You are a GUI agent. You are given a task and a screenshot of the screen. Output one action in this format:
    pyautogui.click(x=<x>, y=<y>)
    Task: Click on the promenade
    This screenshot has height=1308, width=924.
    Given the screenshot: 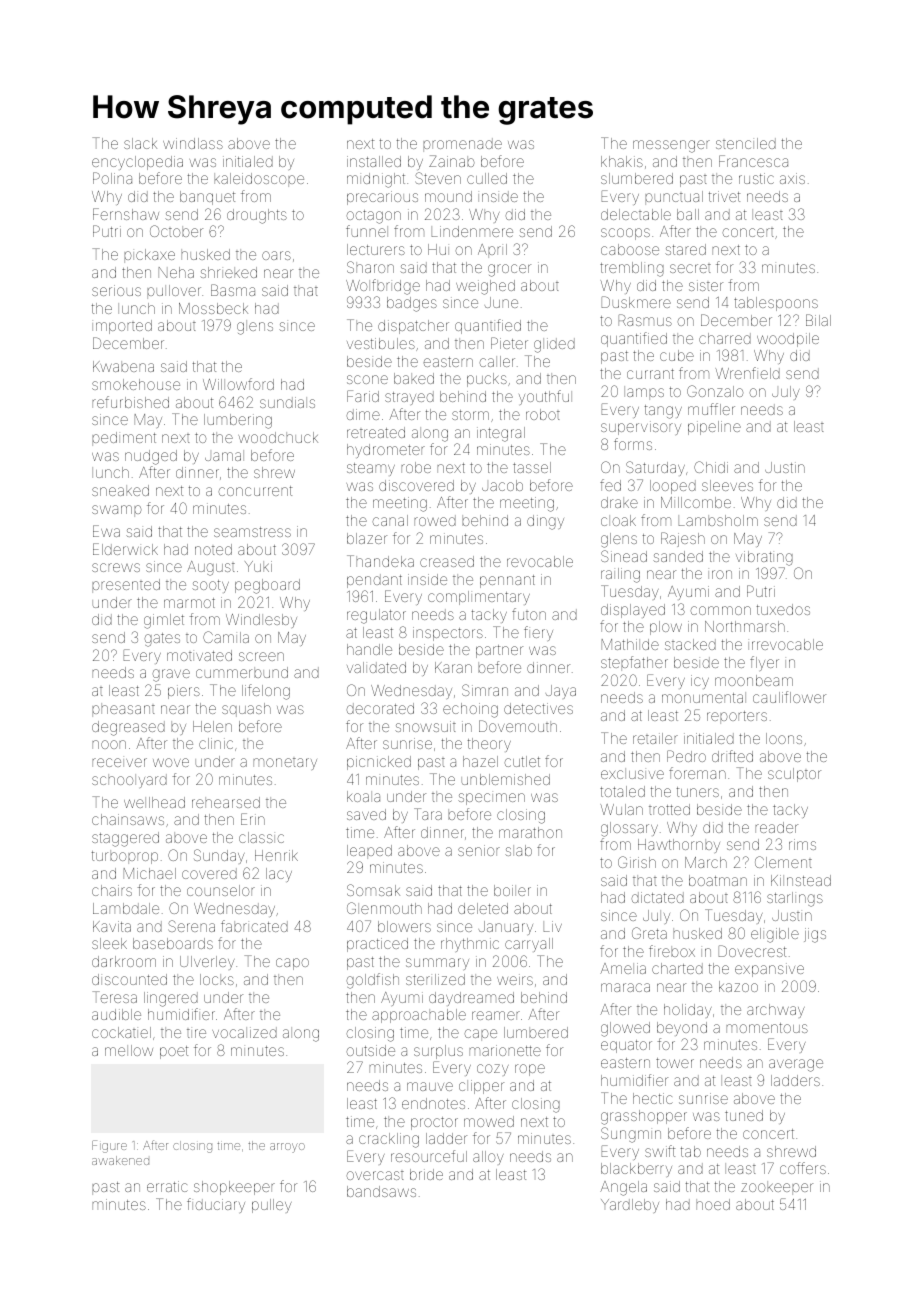 What is the action you would take?
    pyautogui.click(x=462, y=145)
